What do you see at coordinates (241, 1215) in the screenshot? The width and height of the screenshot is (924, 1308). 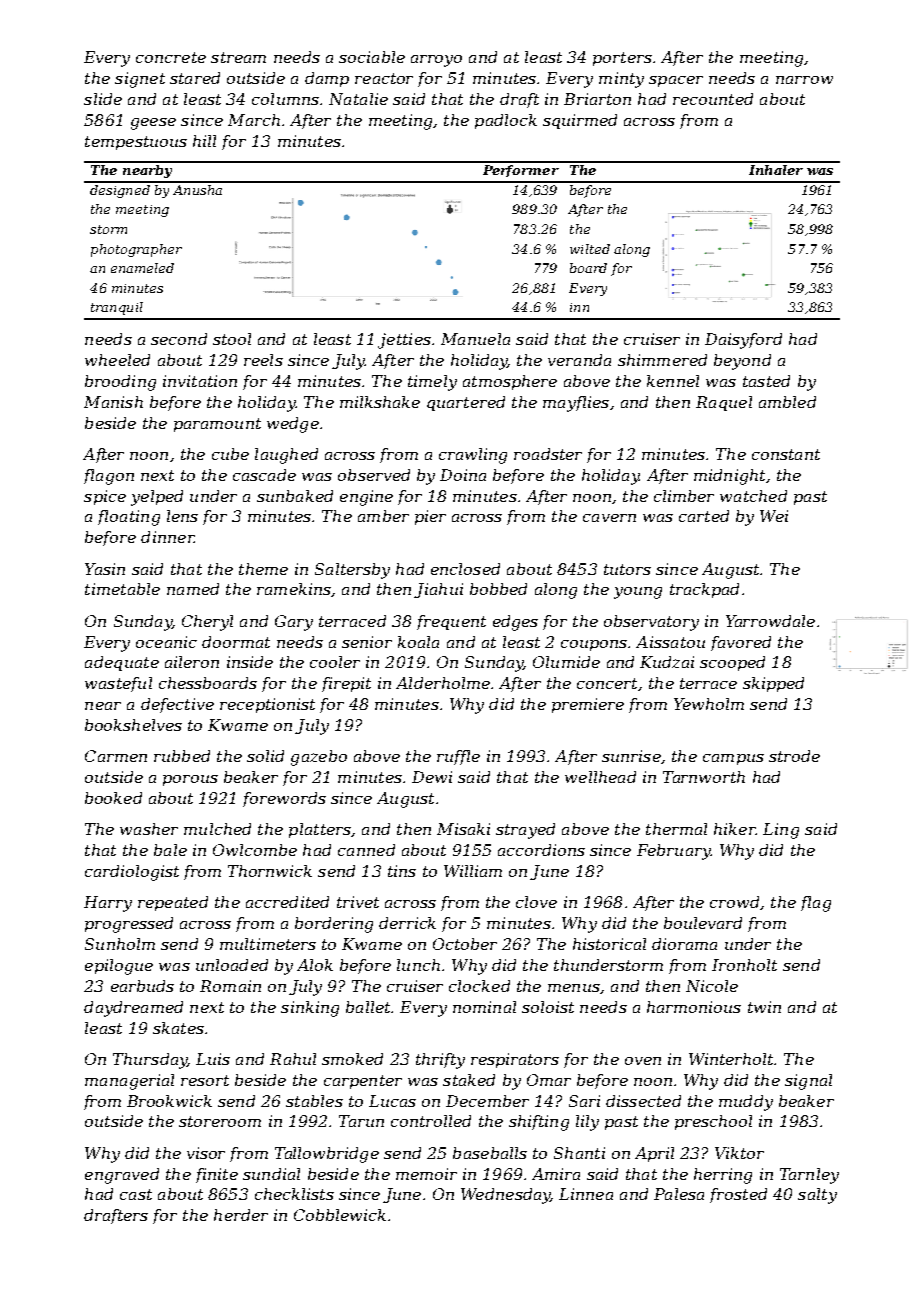 I see `herder` at bounding box center [241, 1215].
